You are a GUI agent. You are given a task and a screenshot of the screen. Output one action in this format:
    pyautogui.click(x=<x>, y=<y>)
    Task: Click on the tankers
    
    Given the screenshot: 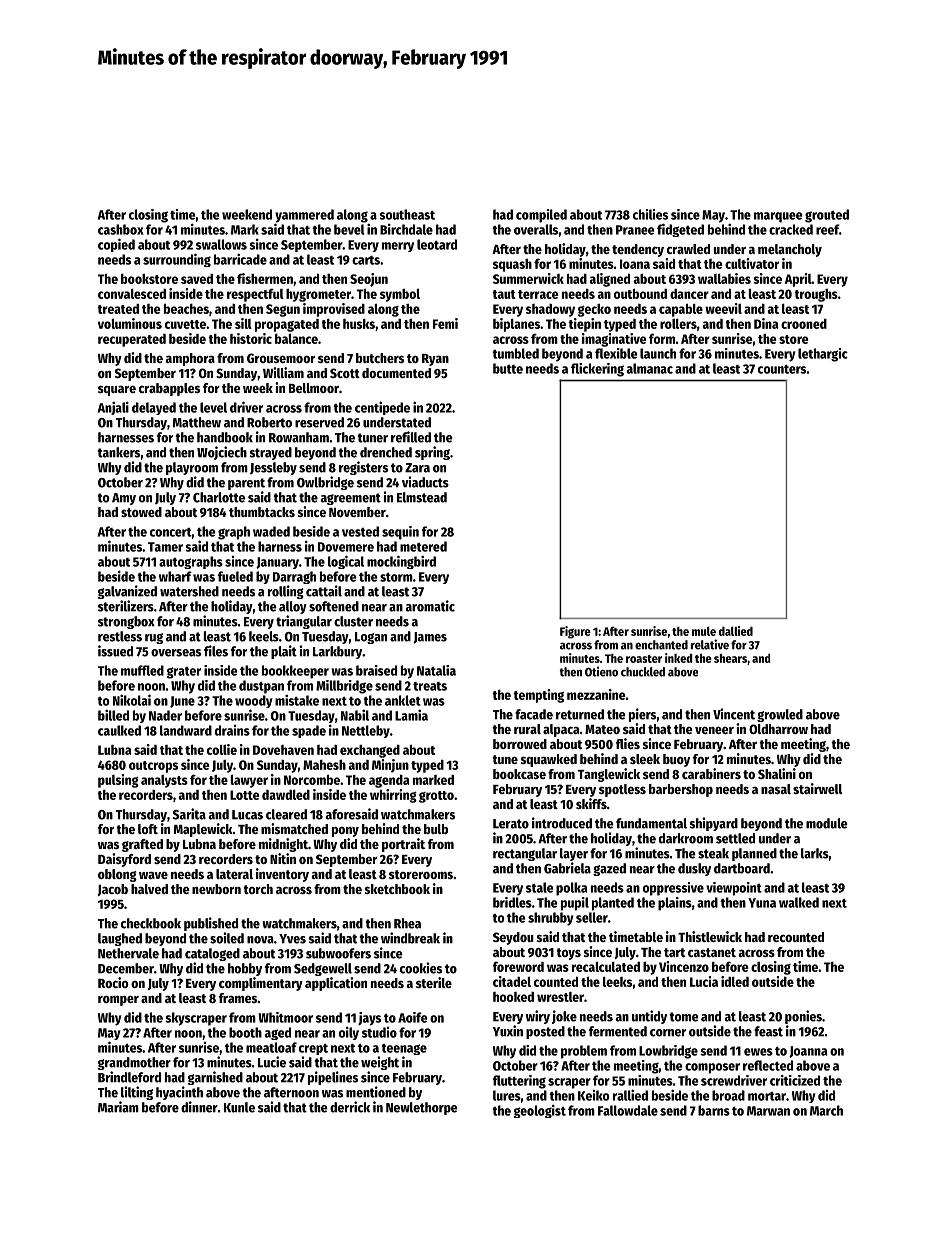 What is the action you would take?
    pyautogui.click(x=119, y=452)
